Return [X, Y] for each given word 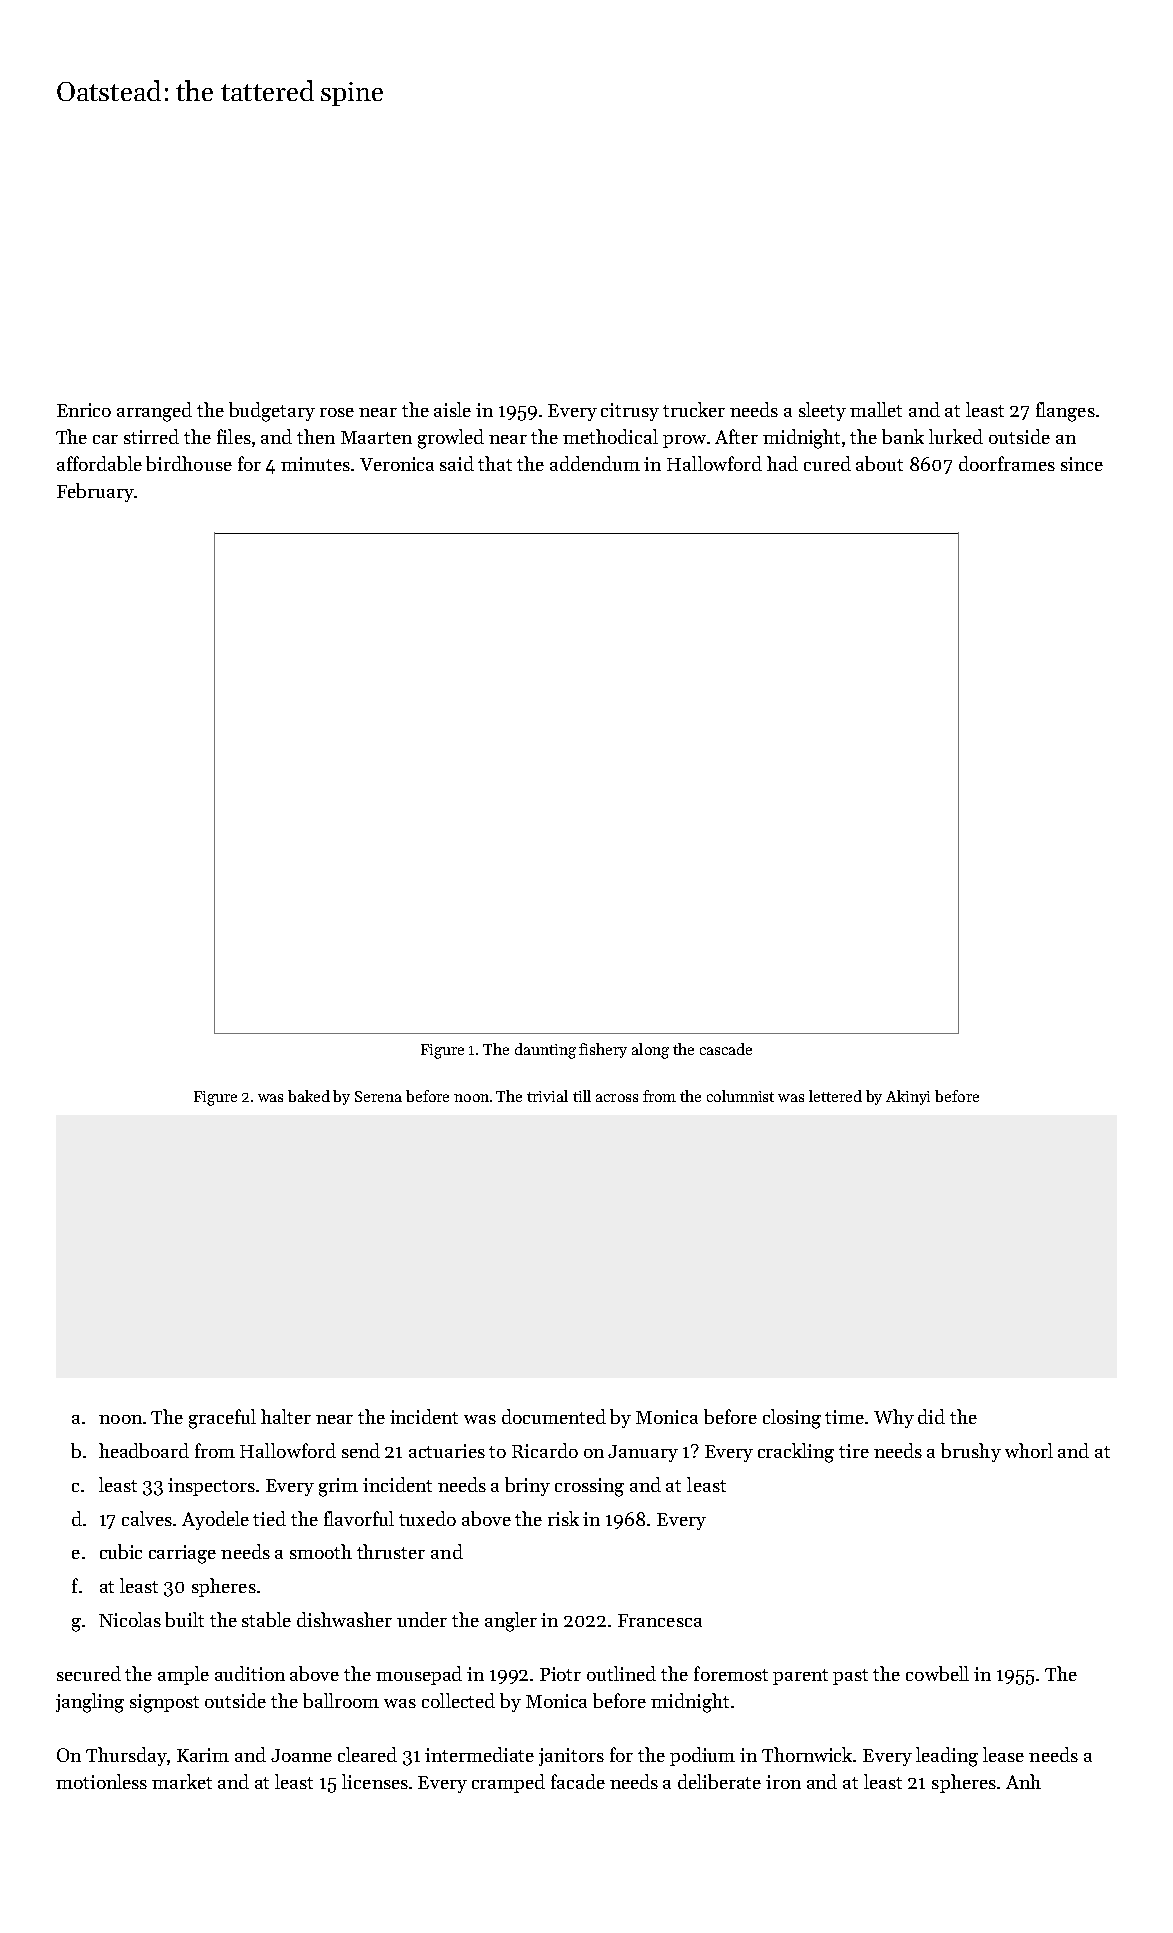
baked [309, 1096]
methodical [610, 436]
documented [554, 1416]
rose [337, 412]
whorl [1029, 1450]
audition [250, 1673]
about [879, 463]
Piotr [560, 1674]
